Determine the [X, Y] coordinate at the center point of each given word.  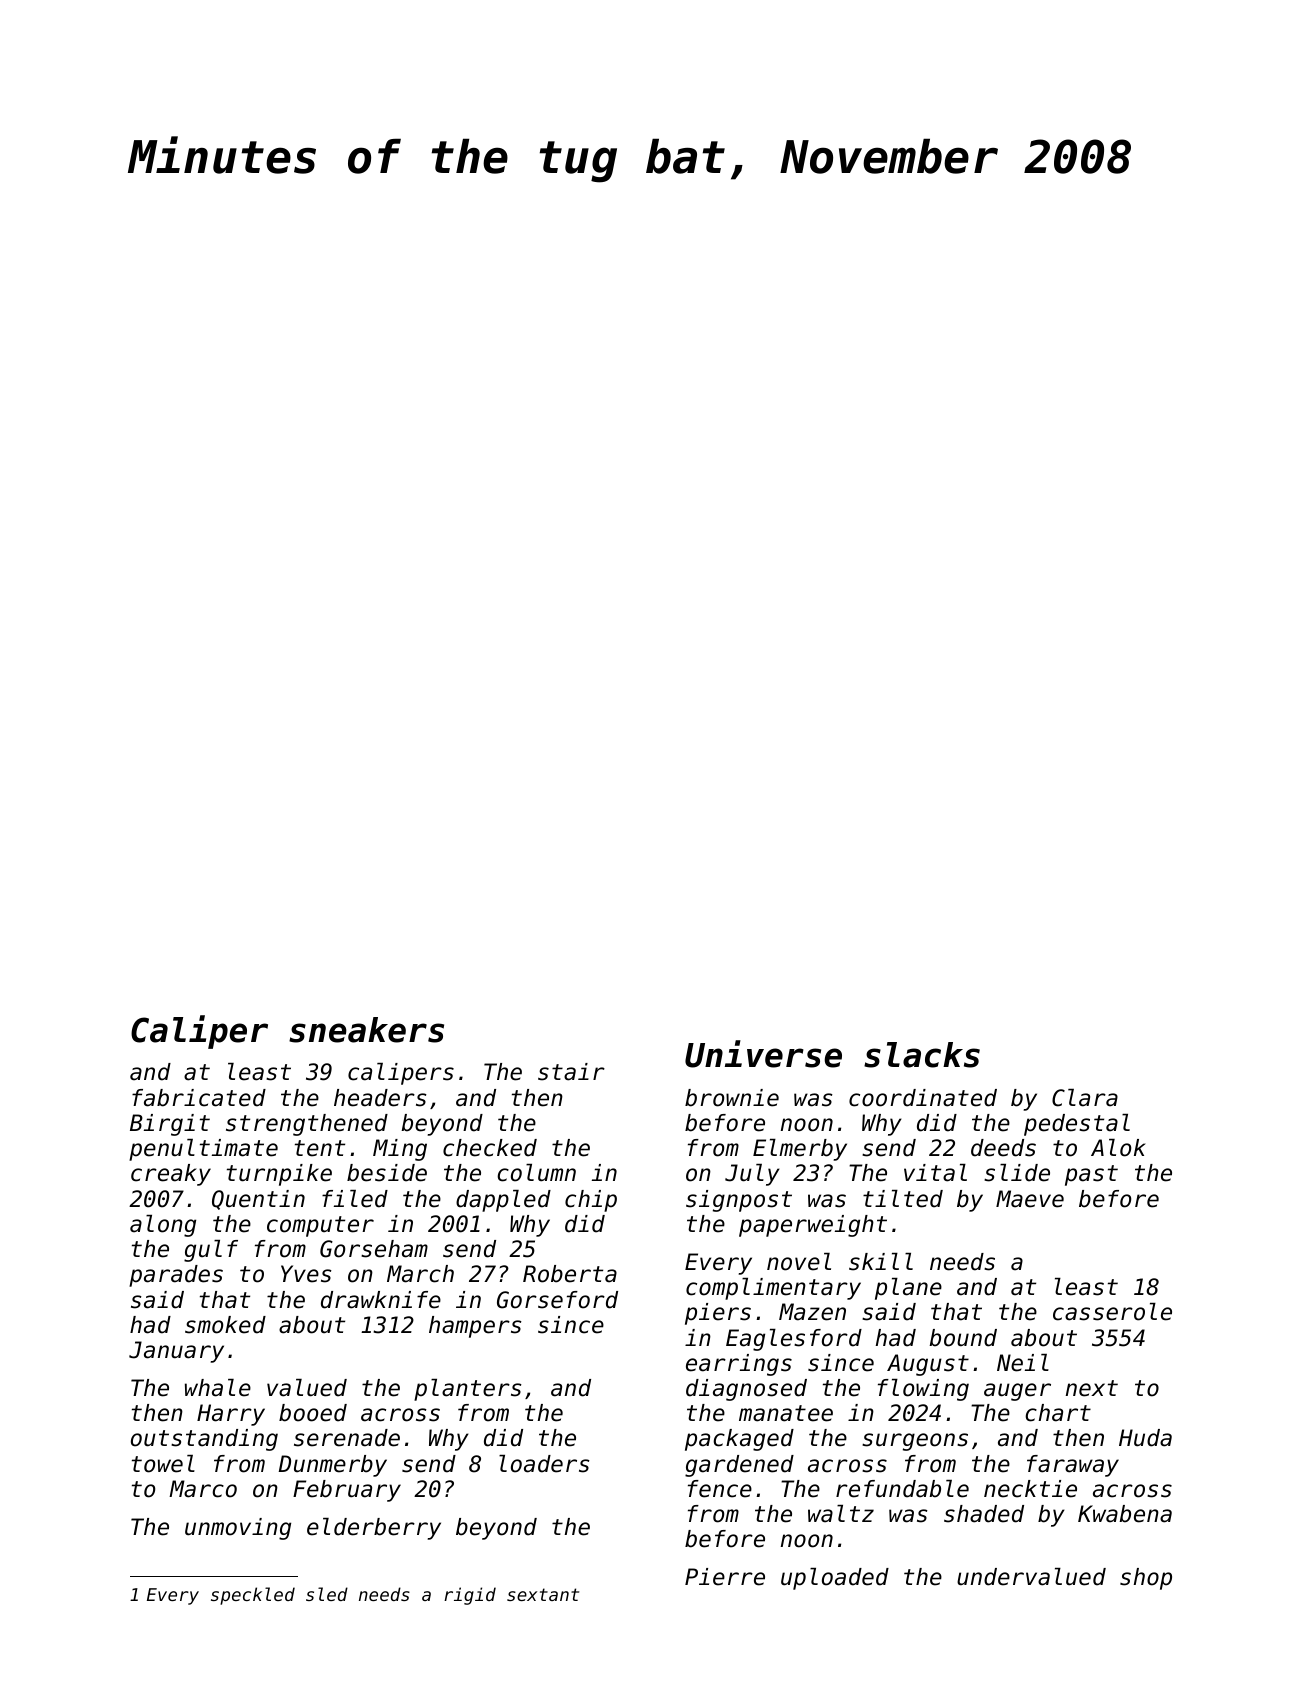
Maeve [1030, 1199]
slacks [922, 1055]
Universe [763, 1054]
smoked [225, 1325]
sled [327, 1594]
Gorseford [557, 1300]
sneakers [366, 1030]
